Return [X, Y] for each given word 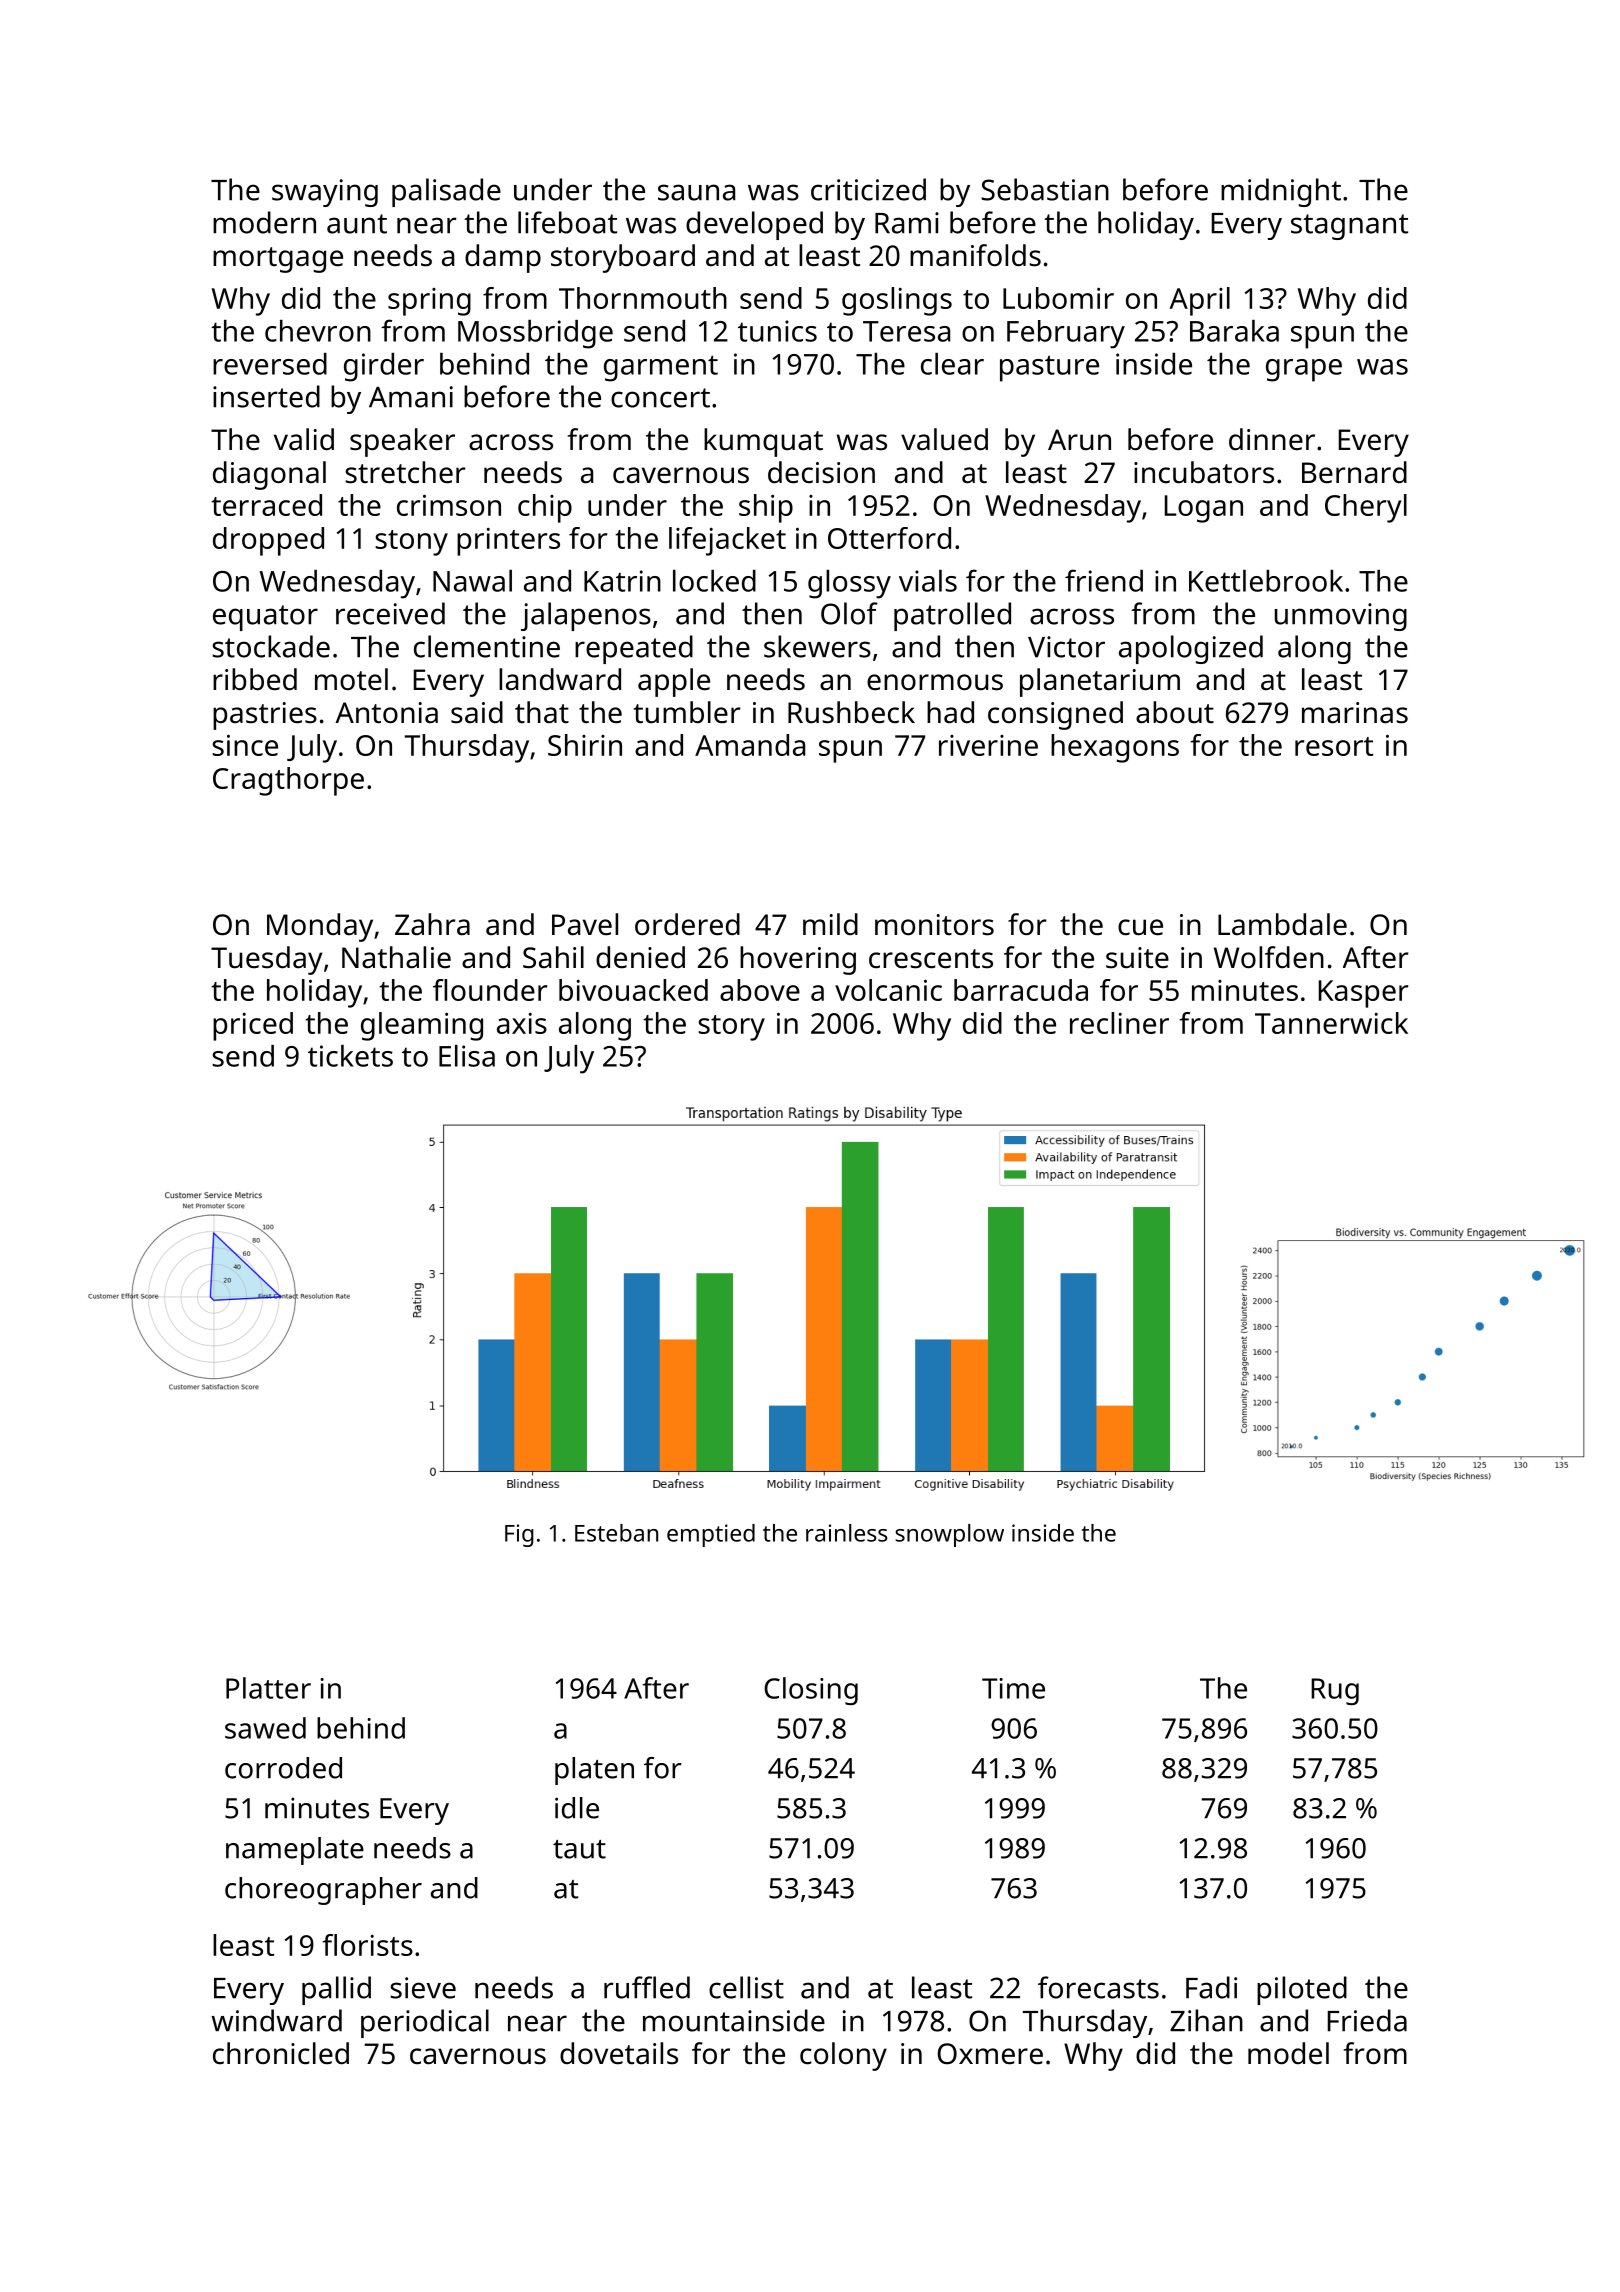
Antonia [386, 713]
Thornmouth [643, 298]
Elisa [467, 1056]
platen [594, 1771]
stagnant [1349, 227]
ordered [687, 924]
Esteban [616, 1533]
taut [579, 1849]
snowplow [949, 1535]
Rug [1335, 1691]
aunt [357, 224]
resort [1334, 746]
